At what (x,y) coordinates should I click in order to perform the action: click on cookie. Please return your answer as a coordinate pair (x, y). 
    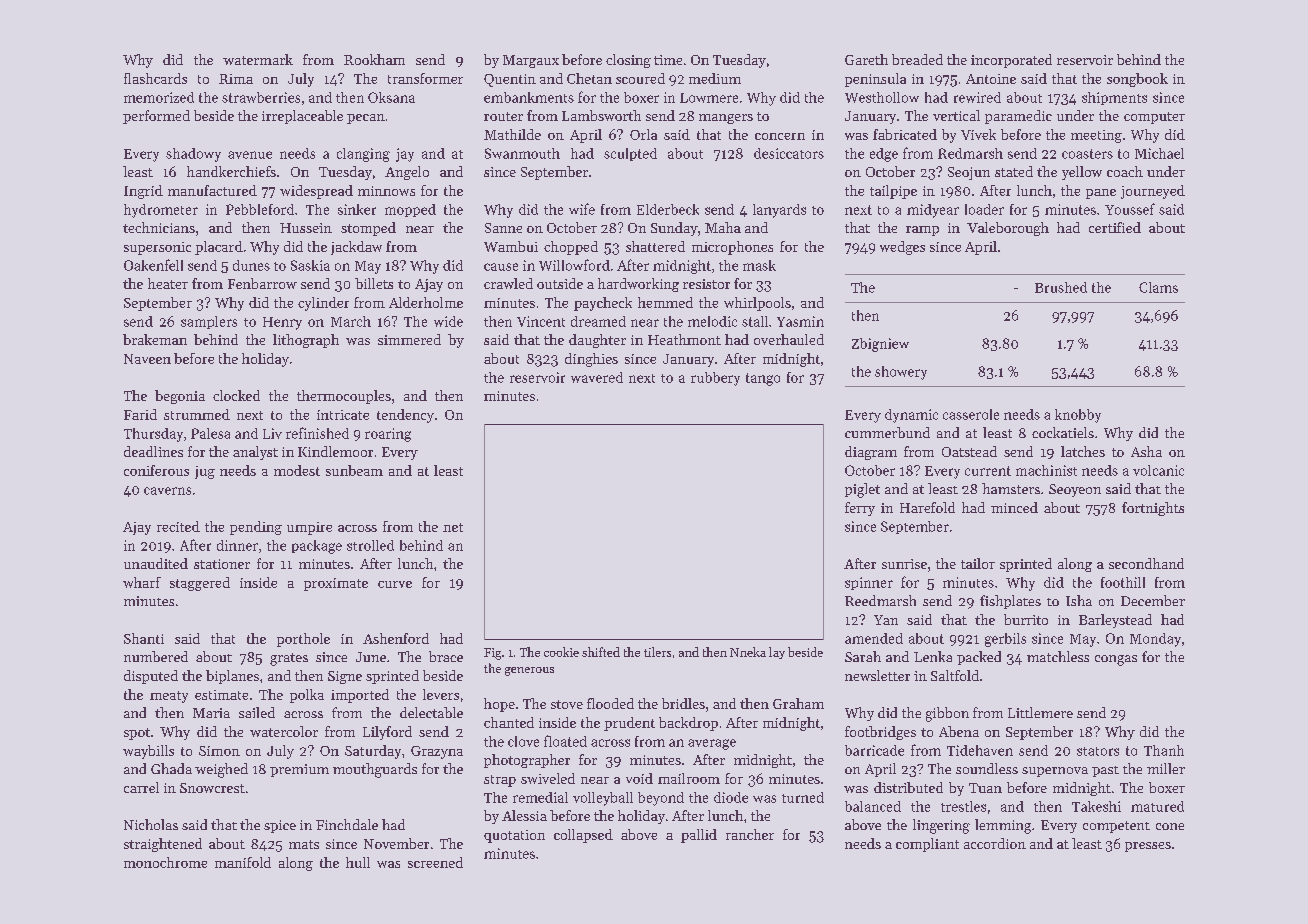
    Looking at the image, I should click on (561, 652).
